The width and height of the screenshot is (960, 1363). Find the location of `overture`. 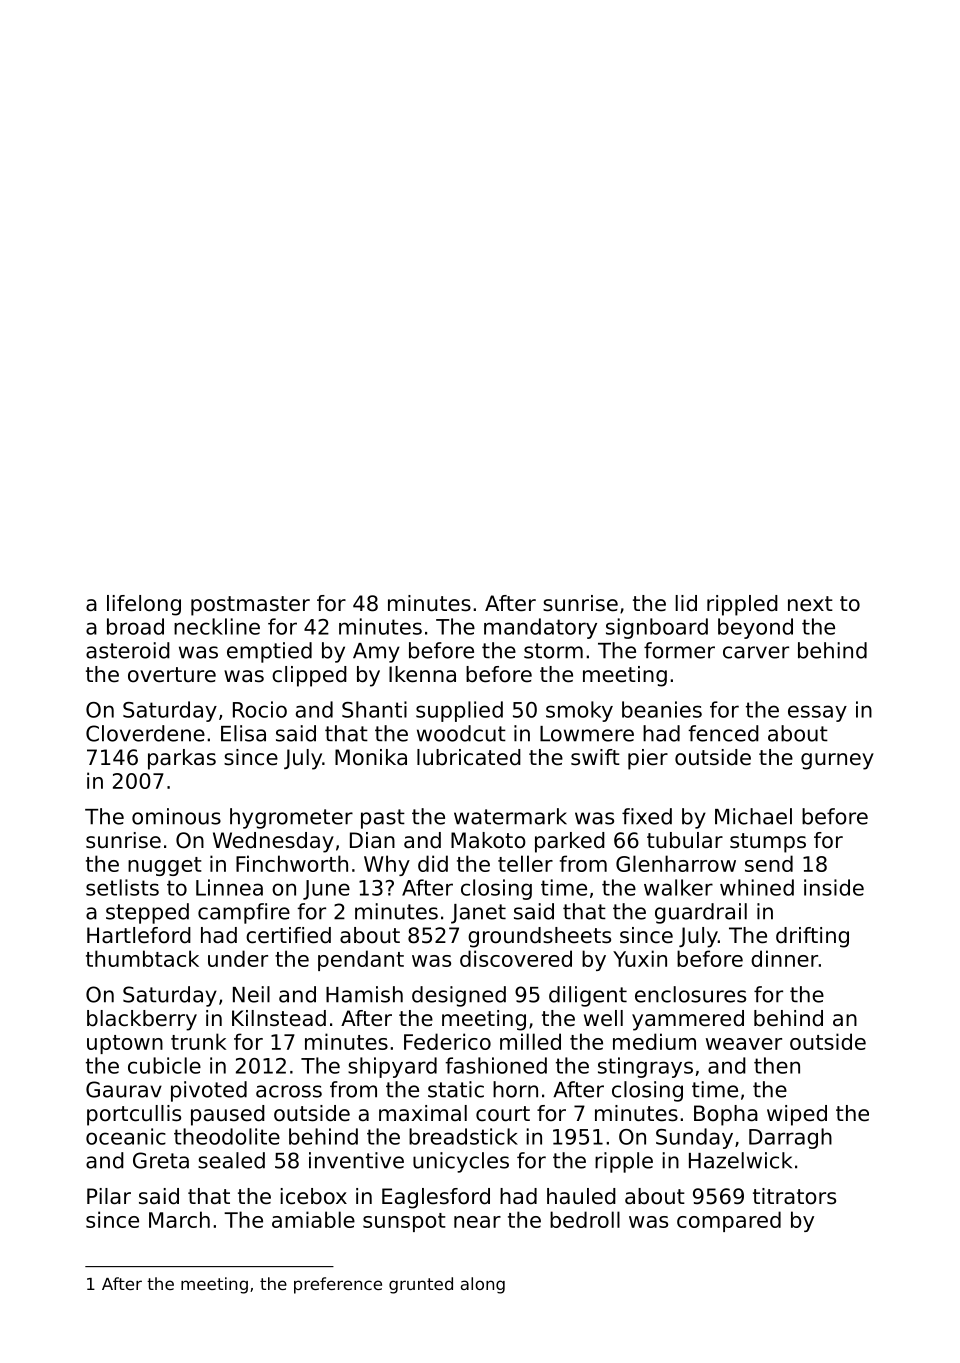

overture is located at coordinates (172, 675).
